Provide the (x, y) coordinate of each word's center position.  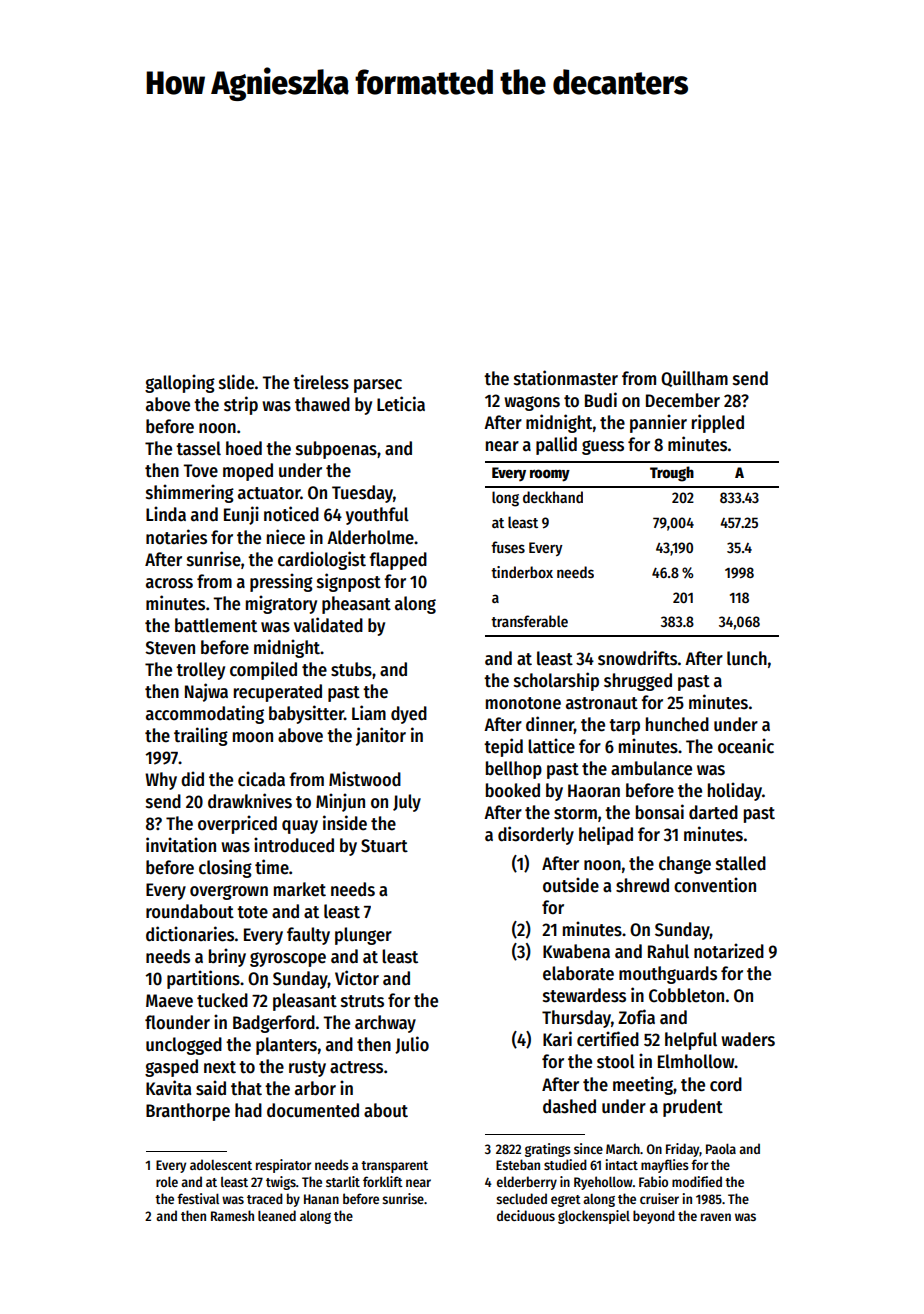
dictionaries (190, 934)
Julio (412, 1045)
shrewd (642, 885)
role (167, 1181)
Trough (672, 474)
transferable (529, 621)
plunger (363, 936)
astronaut (602, 703)
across (169, 583)
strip (241, 405)
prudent (693, 1108)
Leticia (401, 404)
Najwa (206, 692)
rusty (307, 1069)
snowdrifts (637, 658)
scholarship (556, 681)
